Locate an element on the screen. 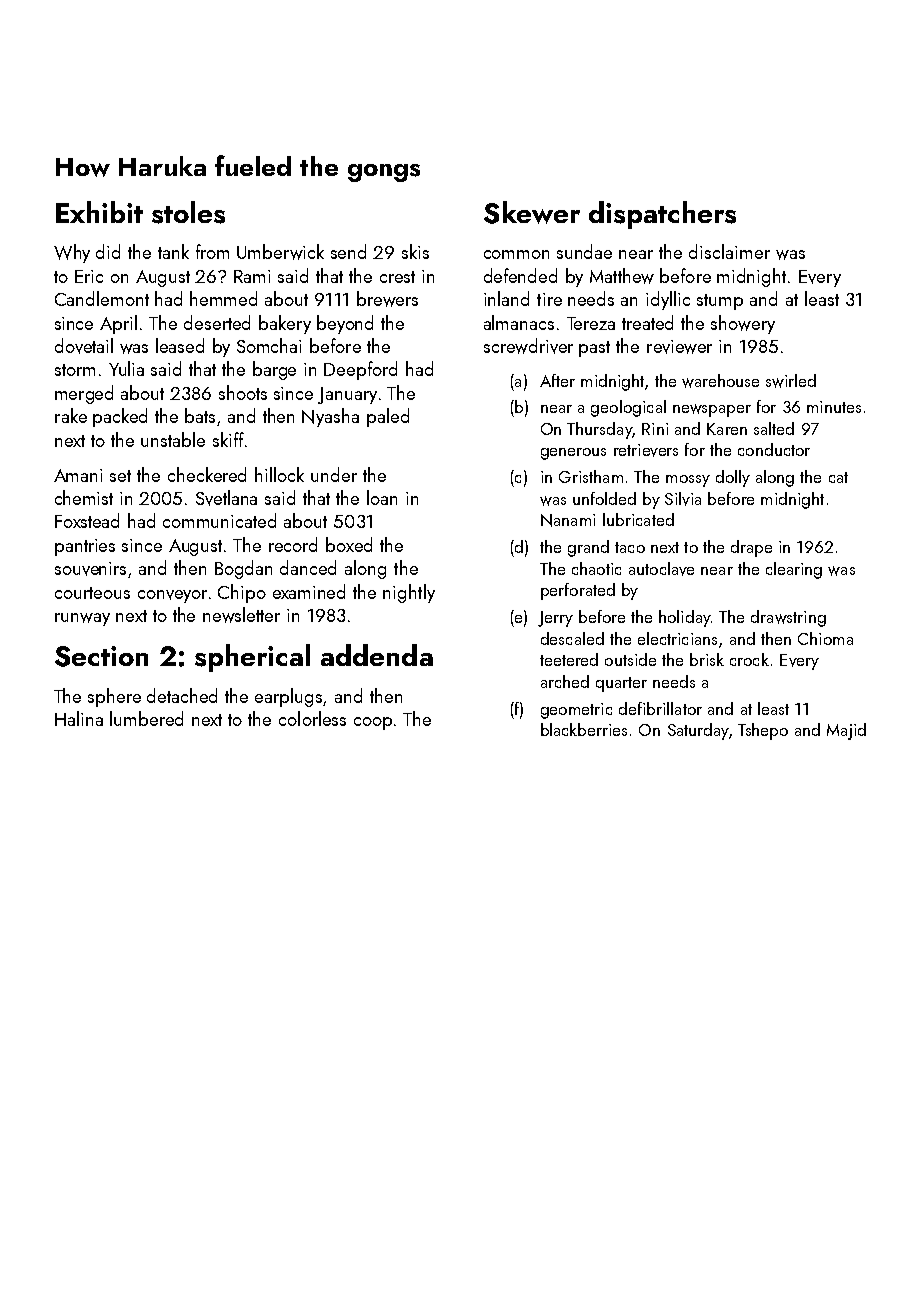 The height and width of the screenshot is (1311, 924). Halina is located at coordinates (79, 718).
